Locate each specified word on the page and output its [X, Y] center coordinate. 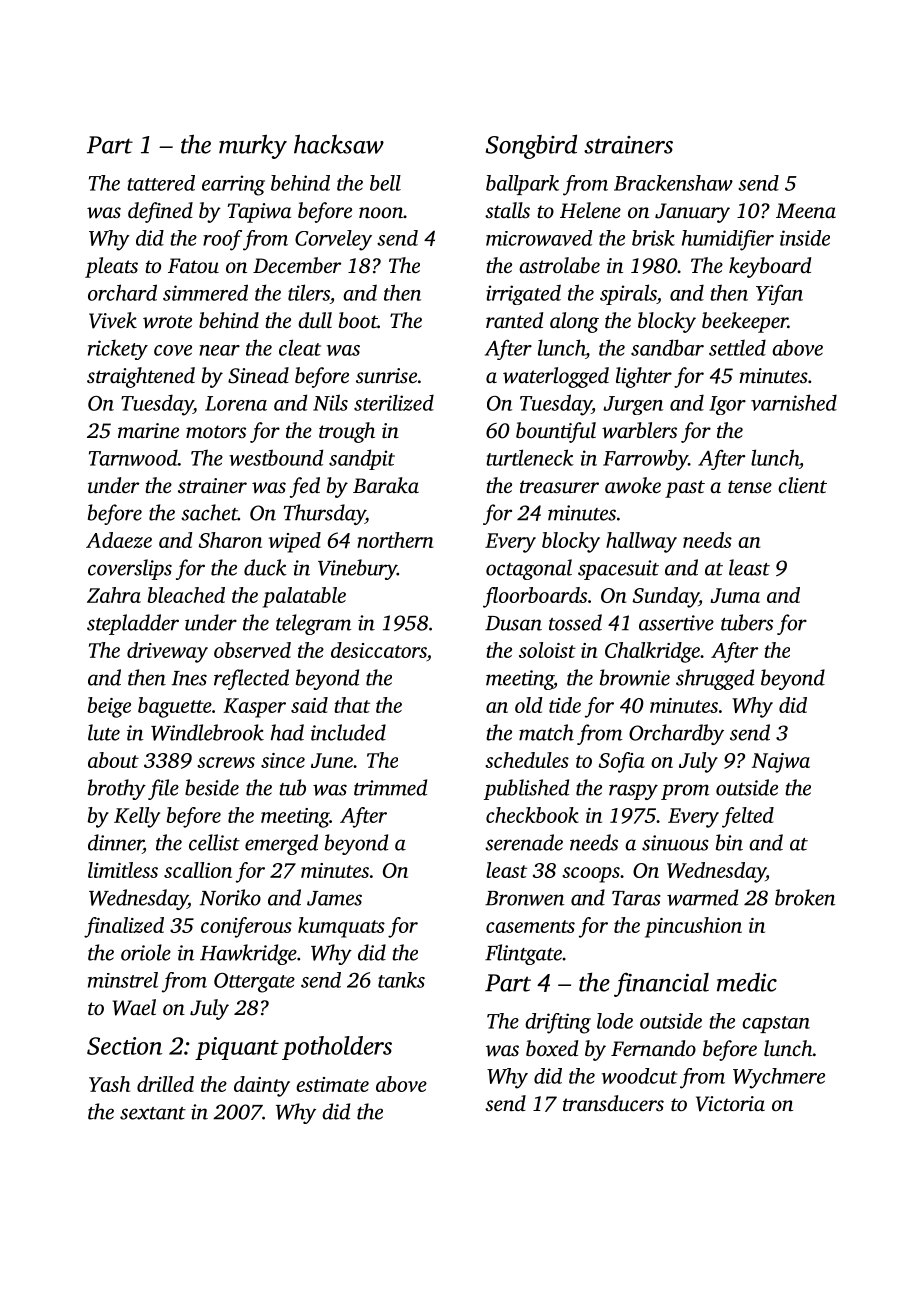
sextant [153, 1113]
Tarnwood [133, 457]
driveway [167, 652]
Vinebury [357, 569]
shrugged [715, 679]
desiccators [379, 651]
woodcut [640, 1076]
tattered [161, 183]
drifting [558, 1023]
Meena [806, 210]
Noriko [230, 897]
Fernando [653, 1048]
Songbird [531, 146]
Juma [735, 595]
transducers [613, 1103]
